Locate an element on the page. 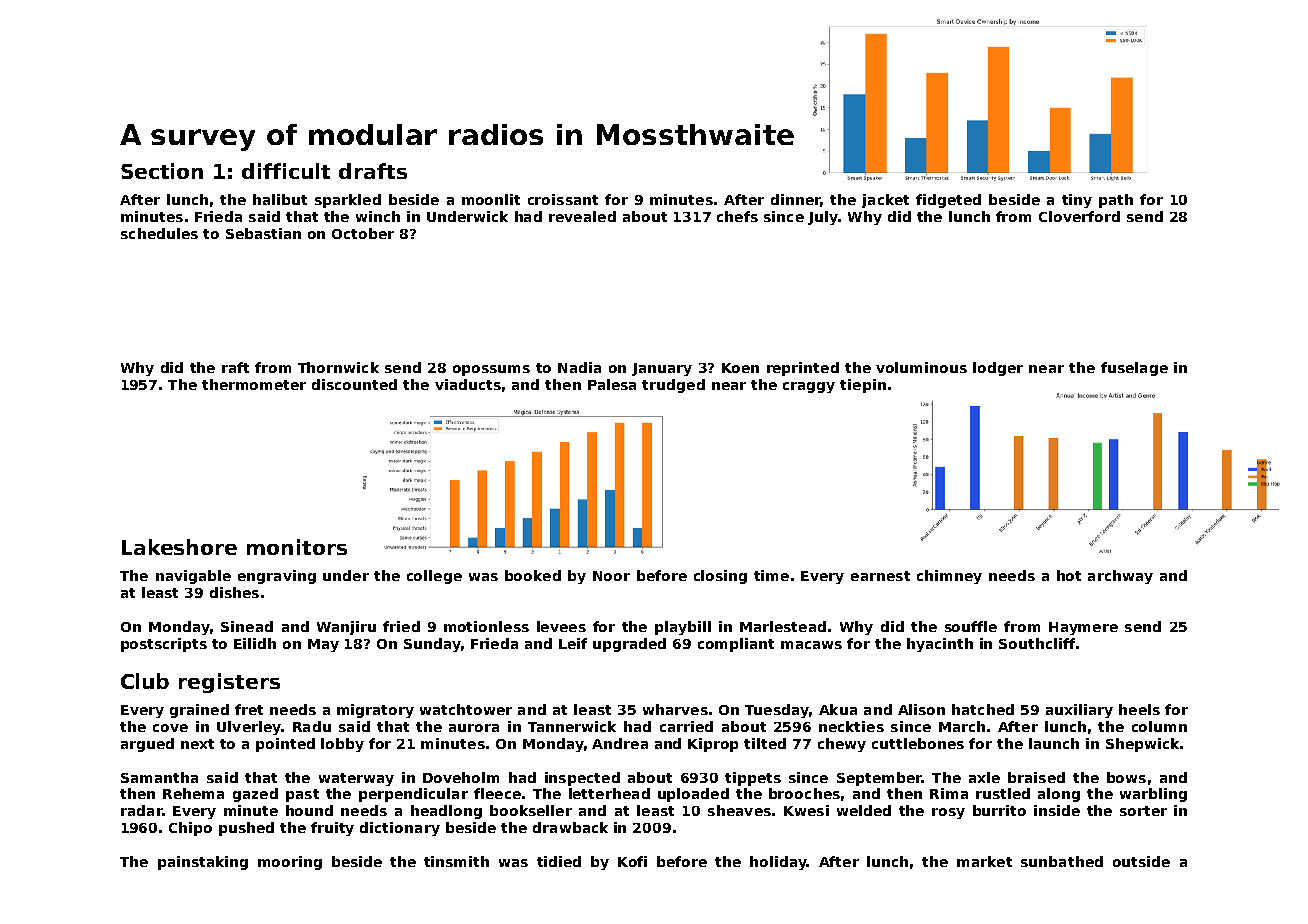 The width and height of the page is (1308, 924). Section is located at coordinates (162, 171).
